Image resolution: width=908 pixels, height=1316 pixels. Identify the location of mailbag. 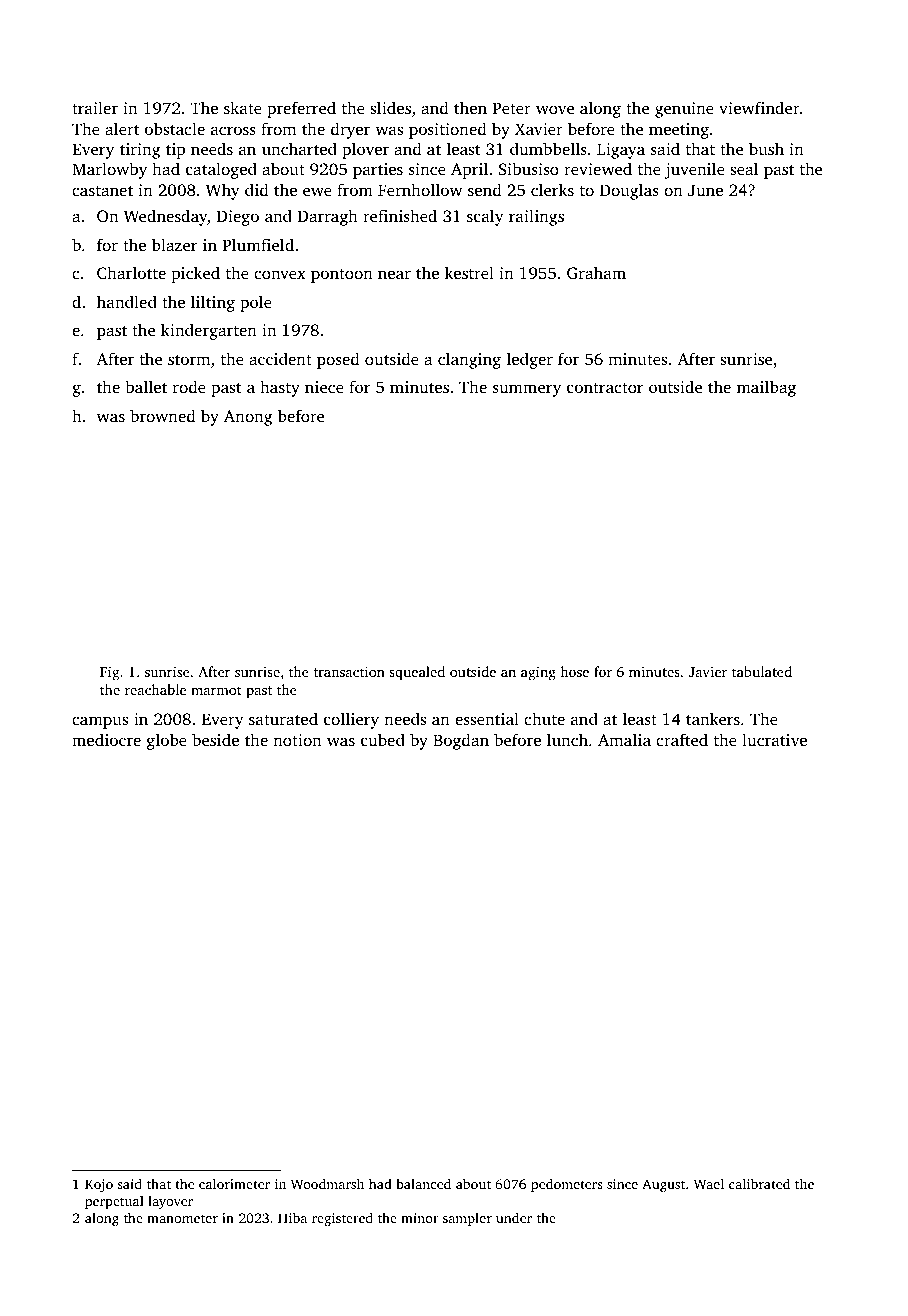
(766, 388).
